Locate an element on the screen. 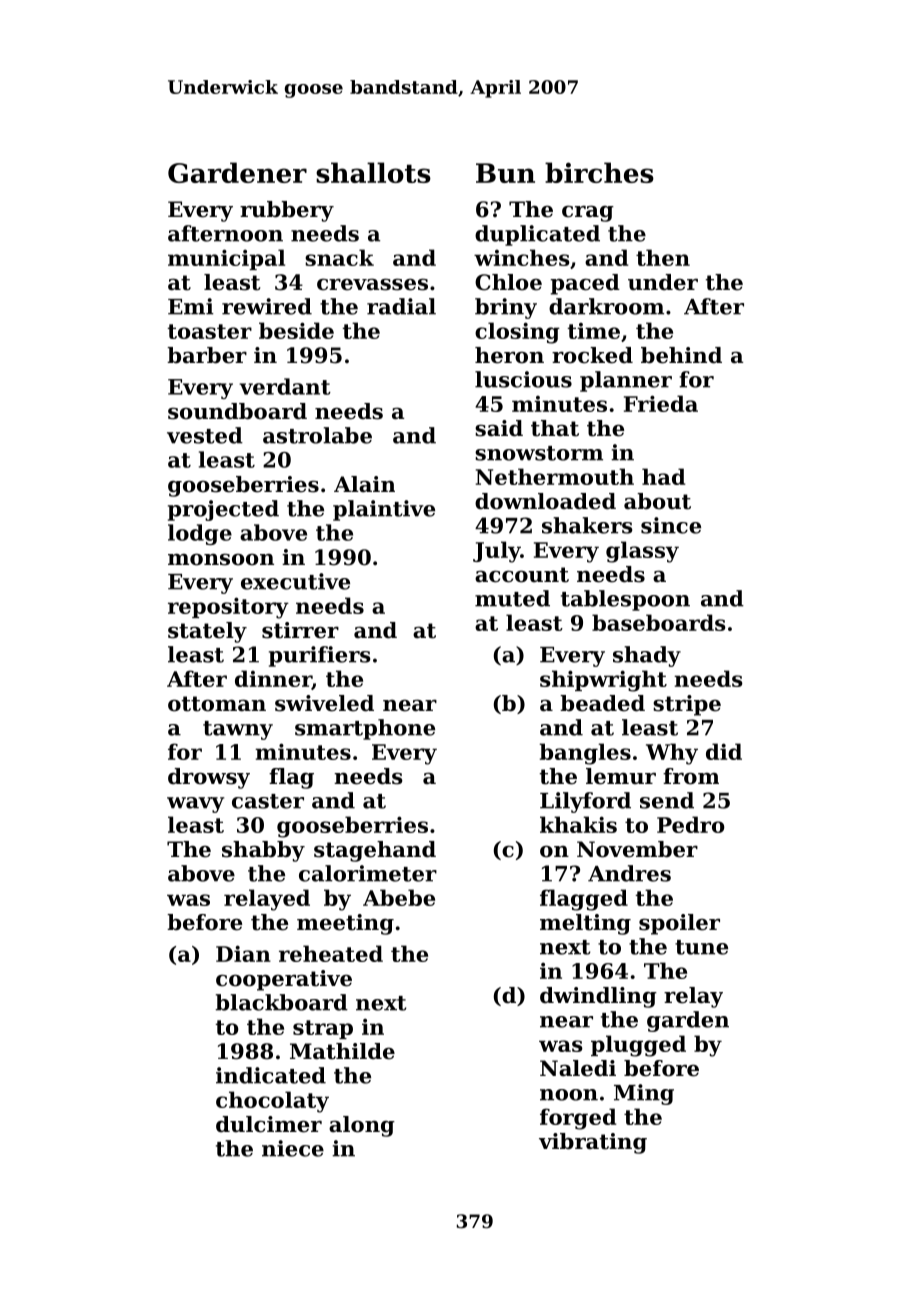  blackboard is located at coordinates (281, 1002).
